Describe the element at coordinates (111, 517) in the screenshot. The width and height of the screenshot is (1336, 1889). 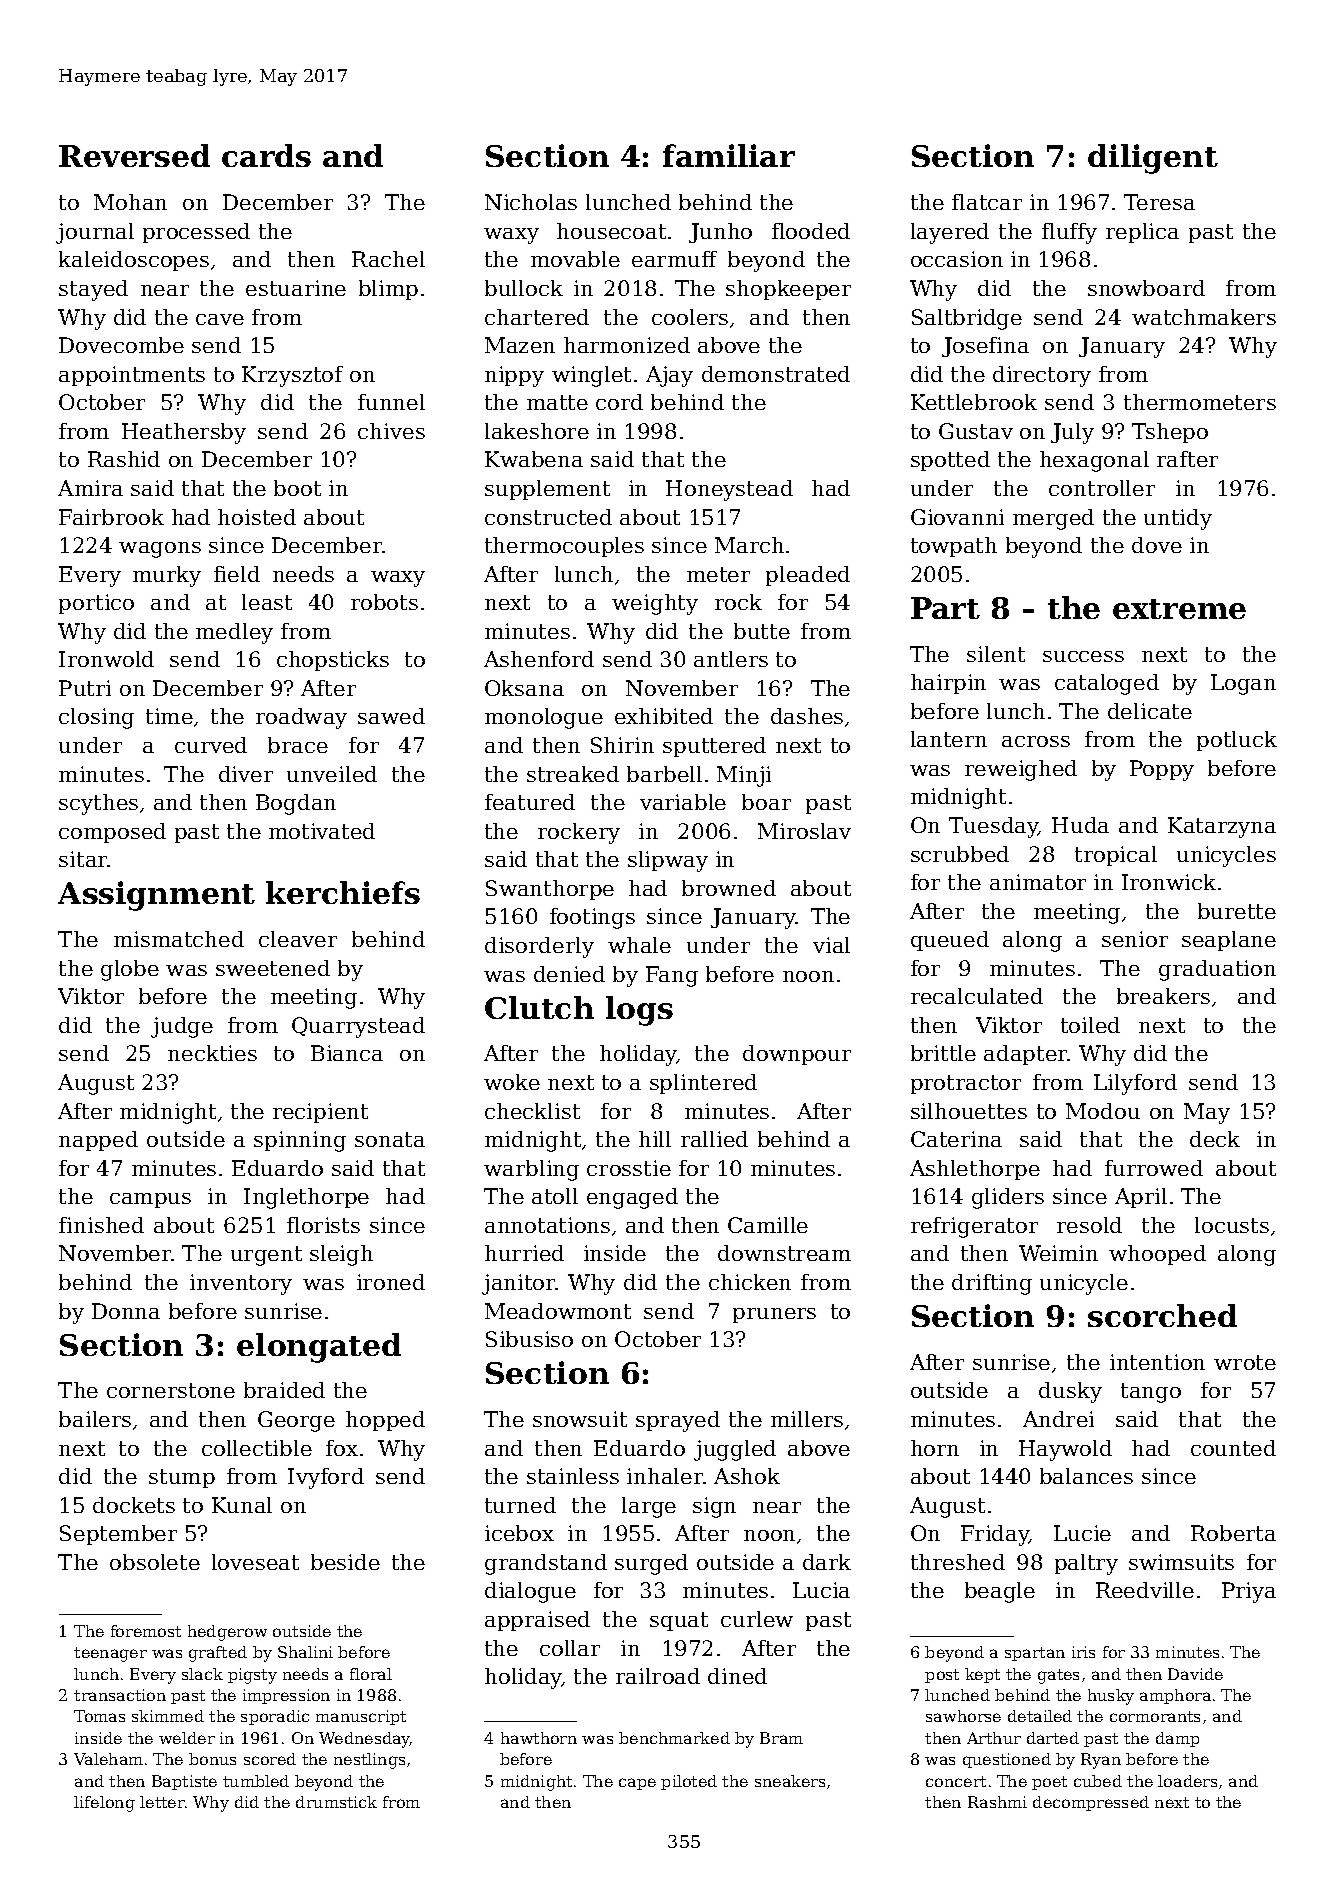
I see `Fairbrook` at that location.
